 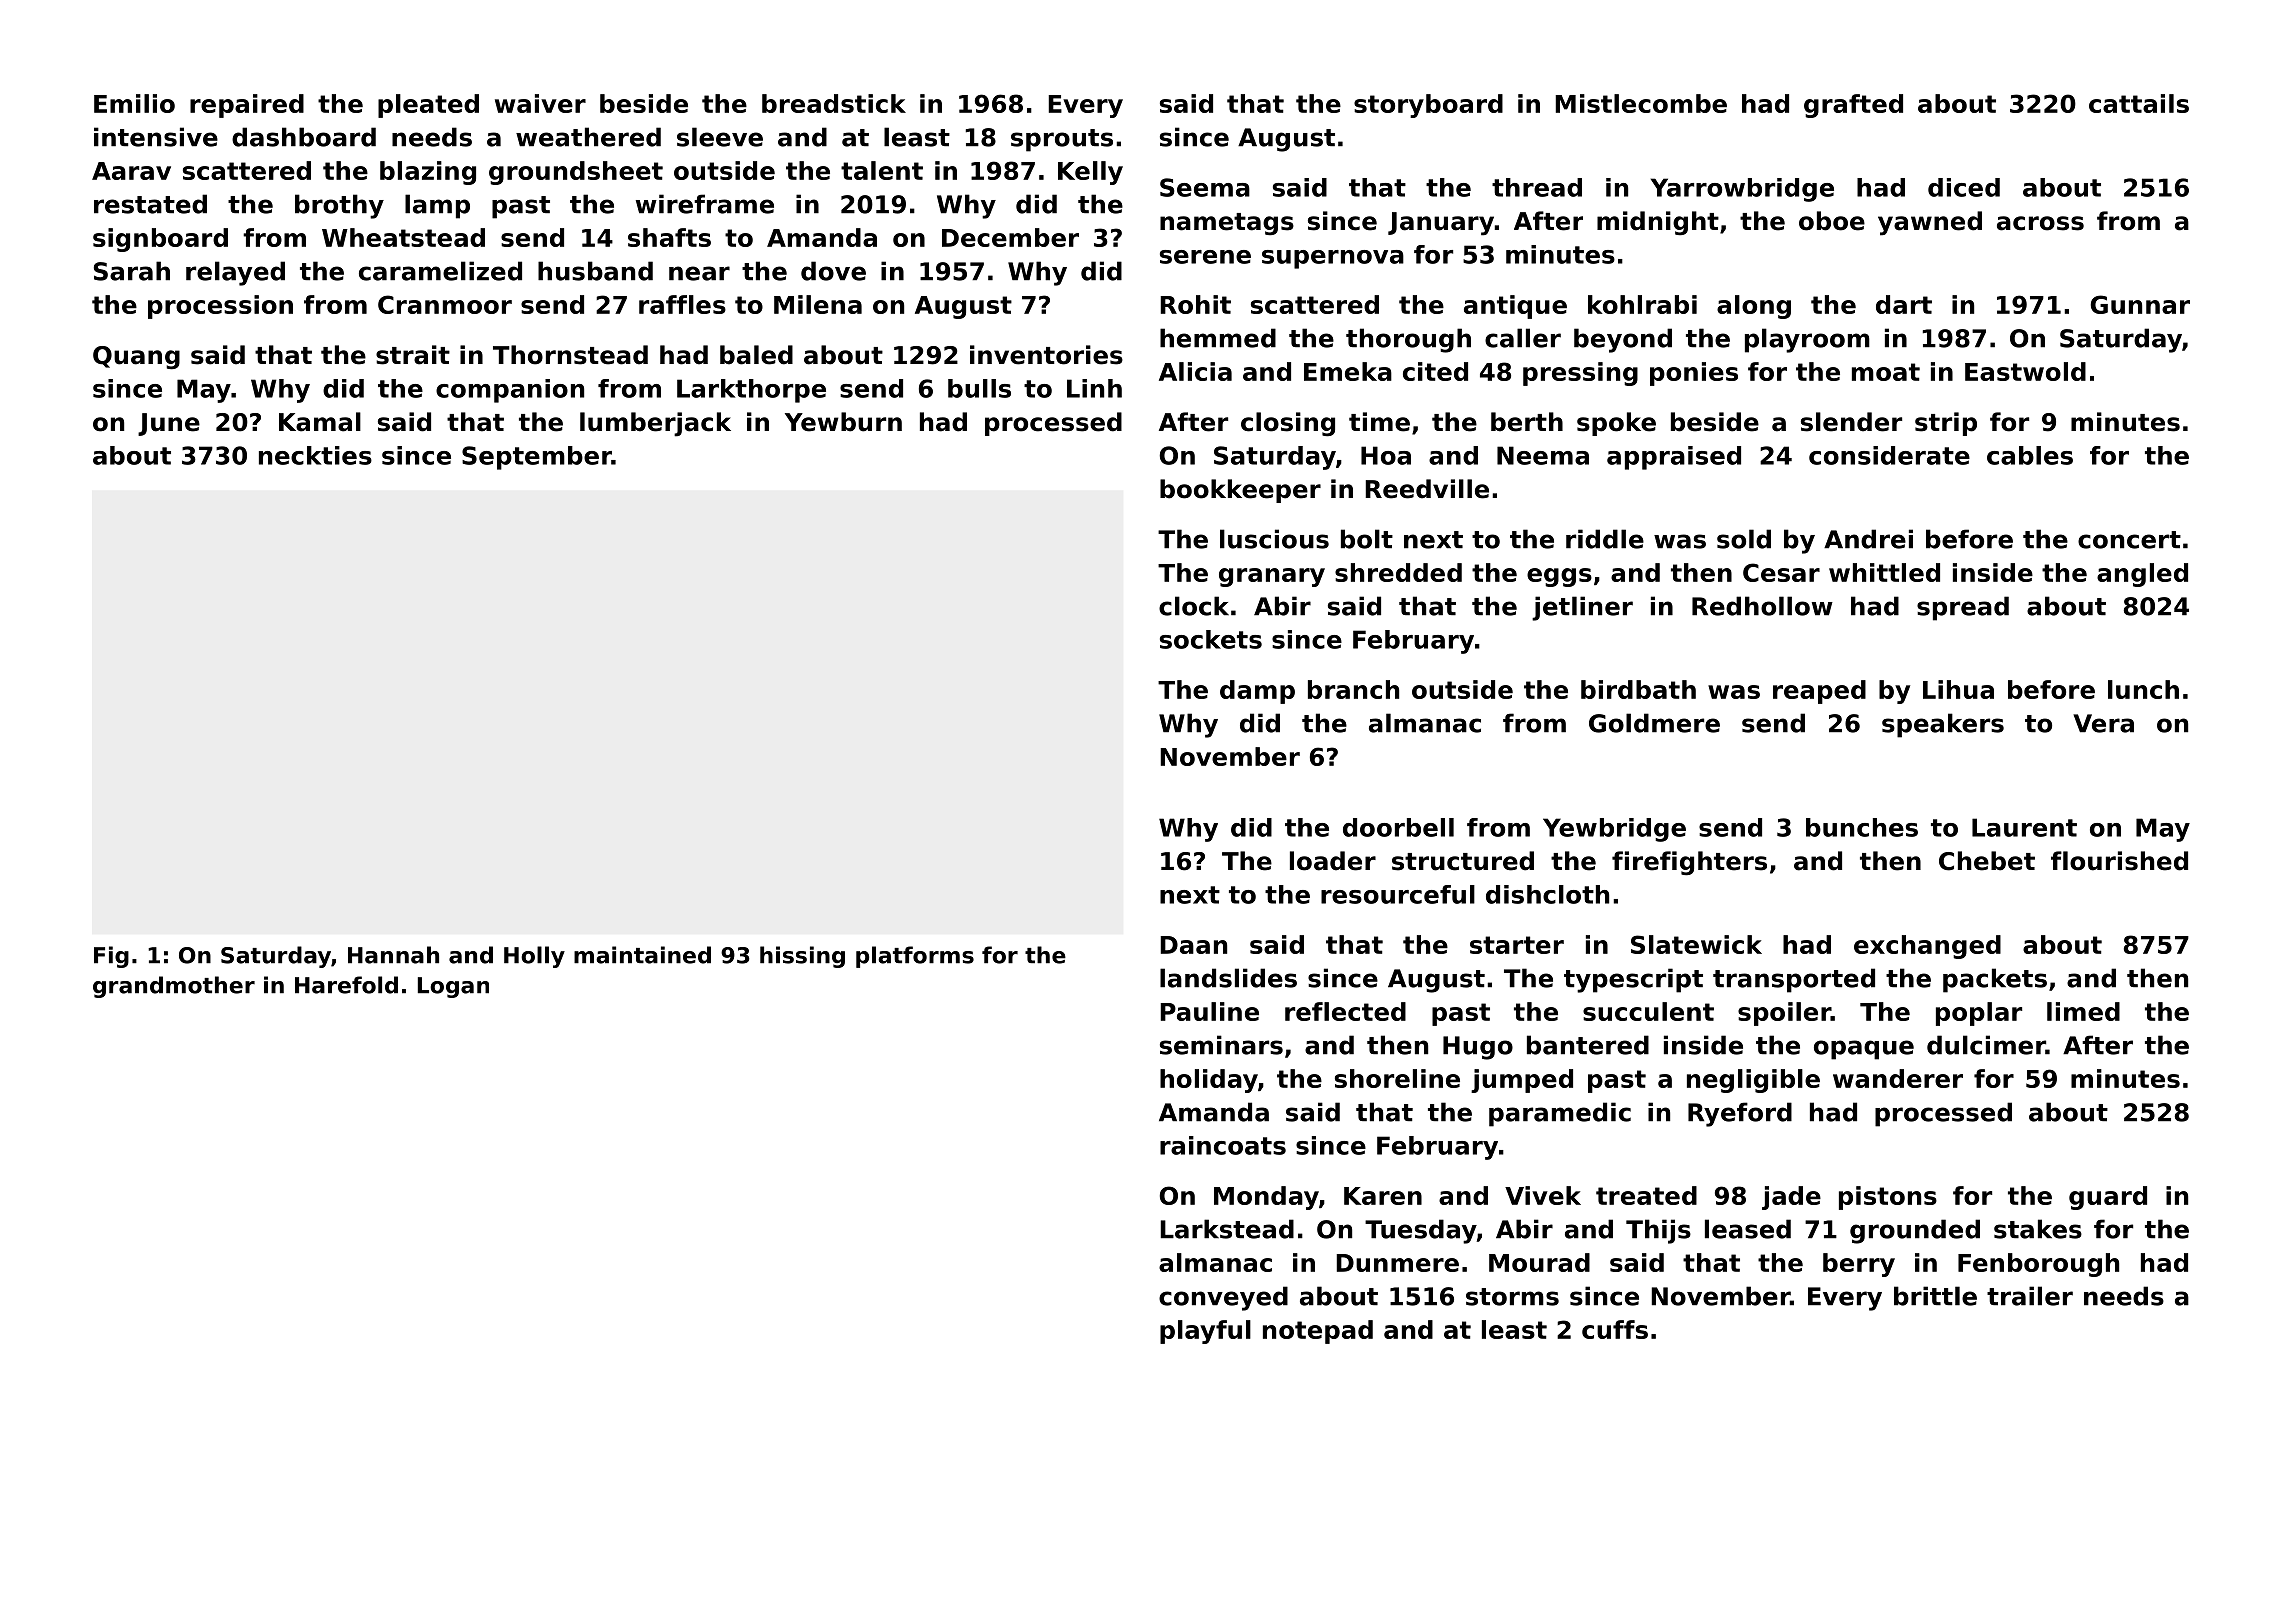 What do you see at coordinates (1889, 455) in the screenshot?
I see `considerate` at bounding box center [1889, 455].
